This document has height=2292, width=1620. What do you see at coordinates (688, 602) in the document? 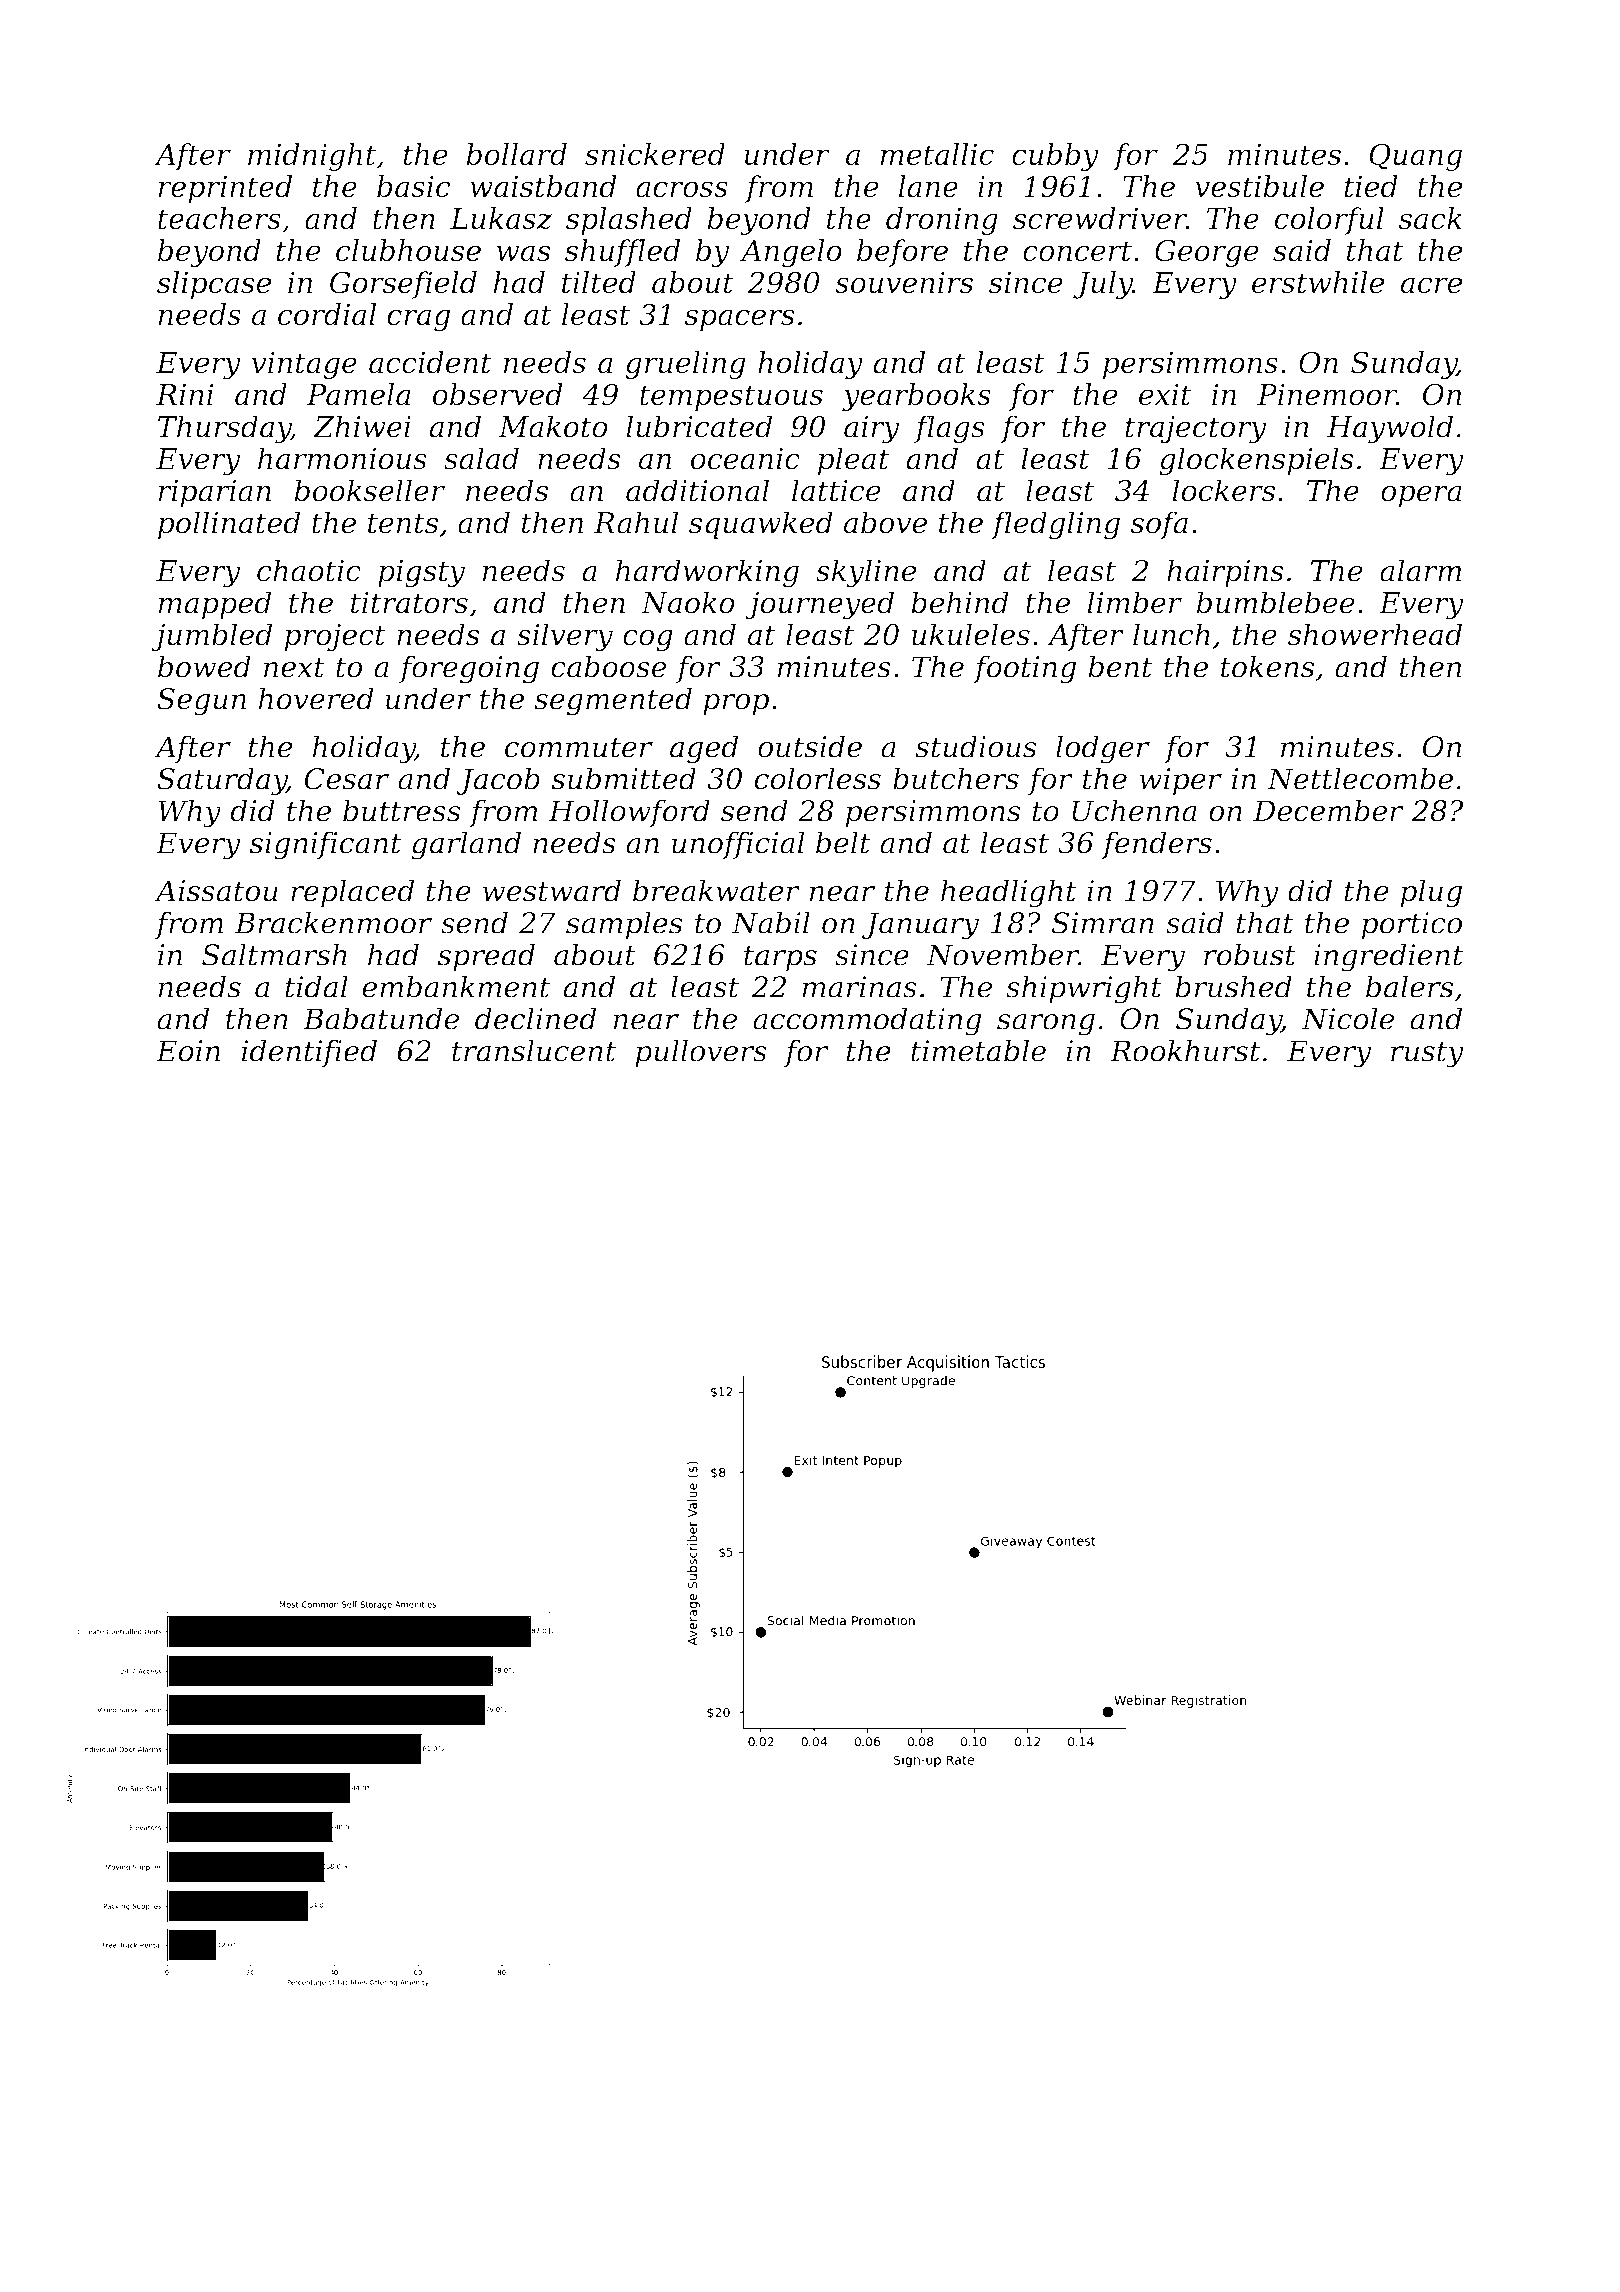
I see `Naoko` at bounding box center [688, 602].
